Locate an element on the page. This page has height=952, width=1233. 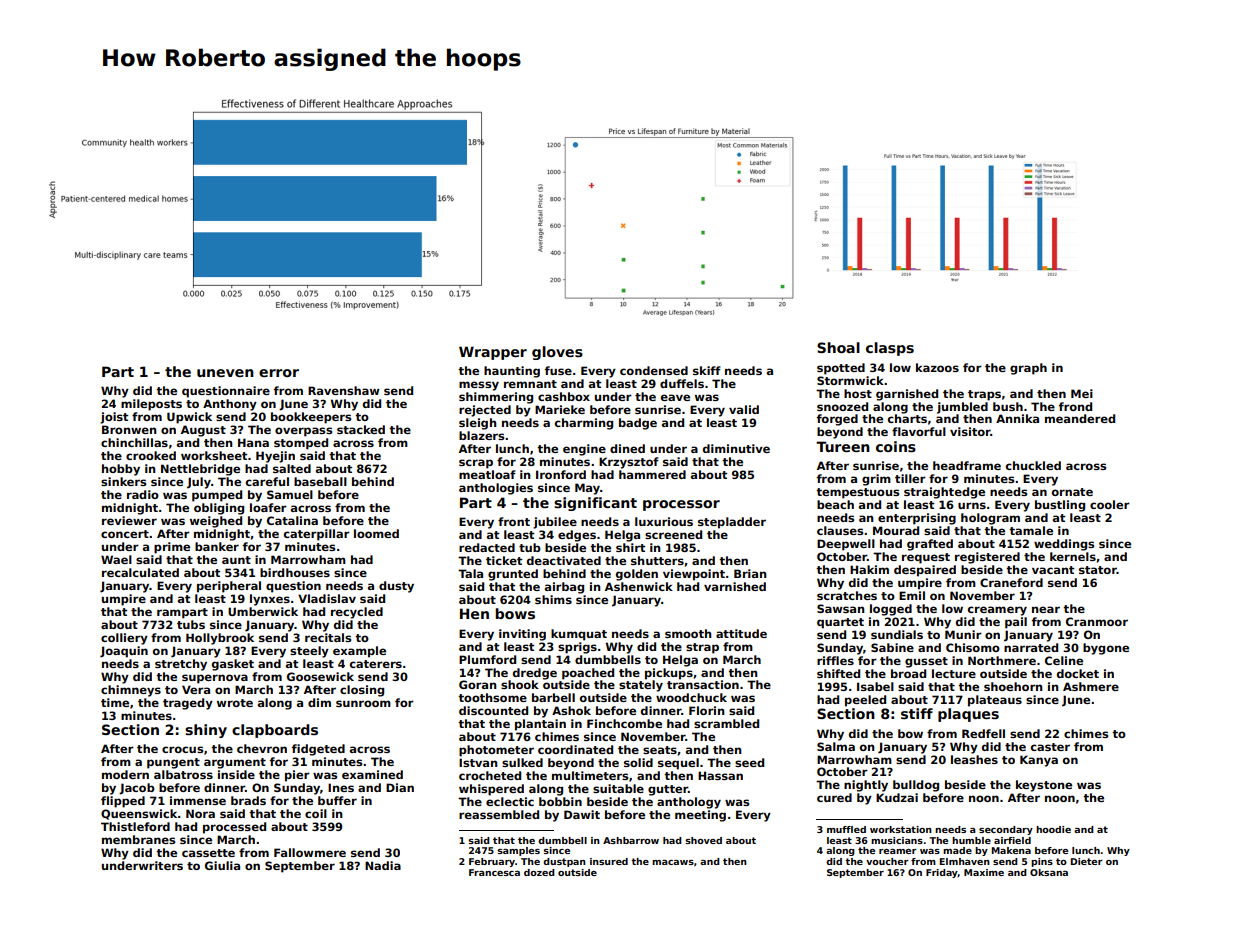
gloves is located at coordinates (557, 353).
